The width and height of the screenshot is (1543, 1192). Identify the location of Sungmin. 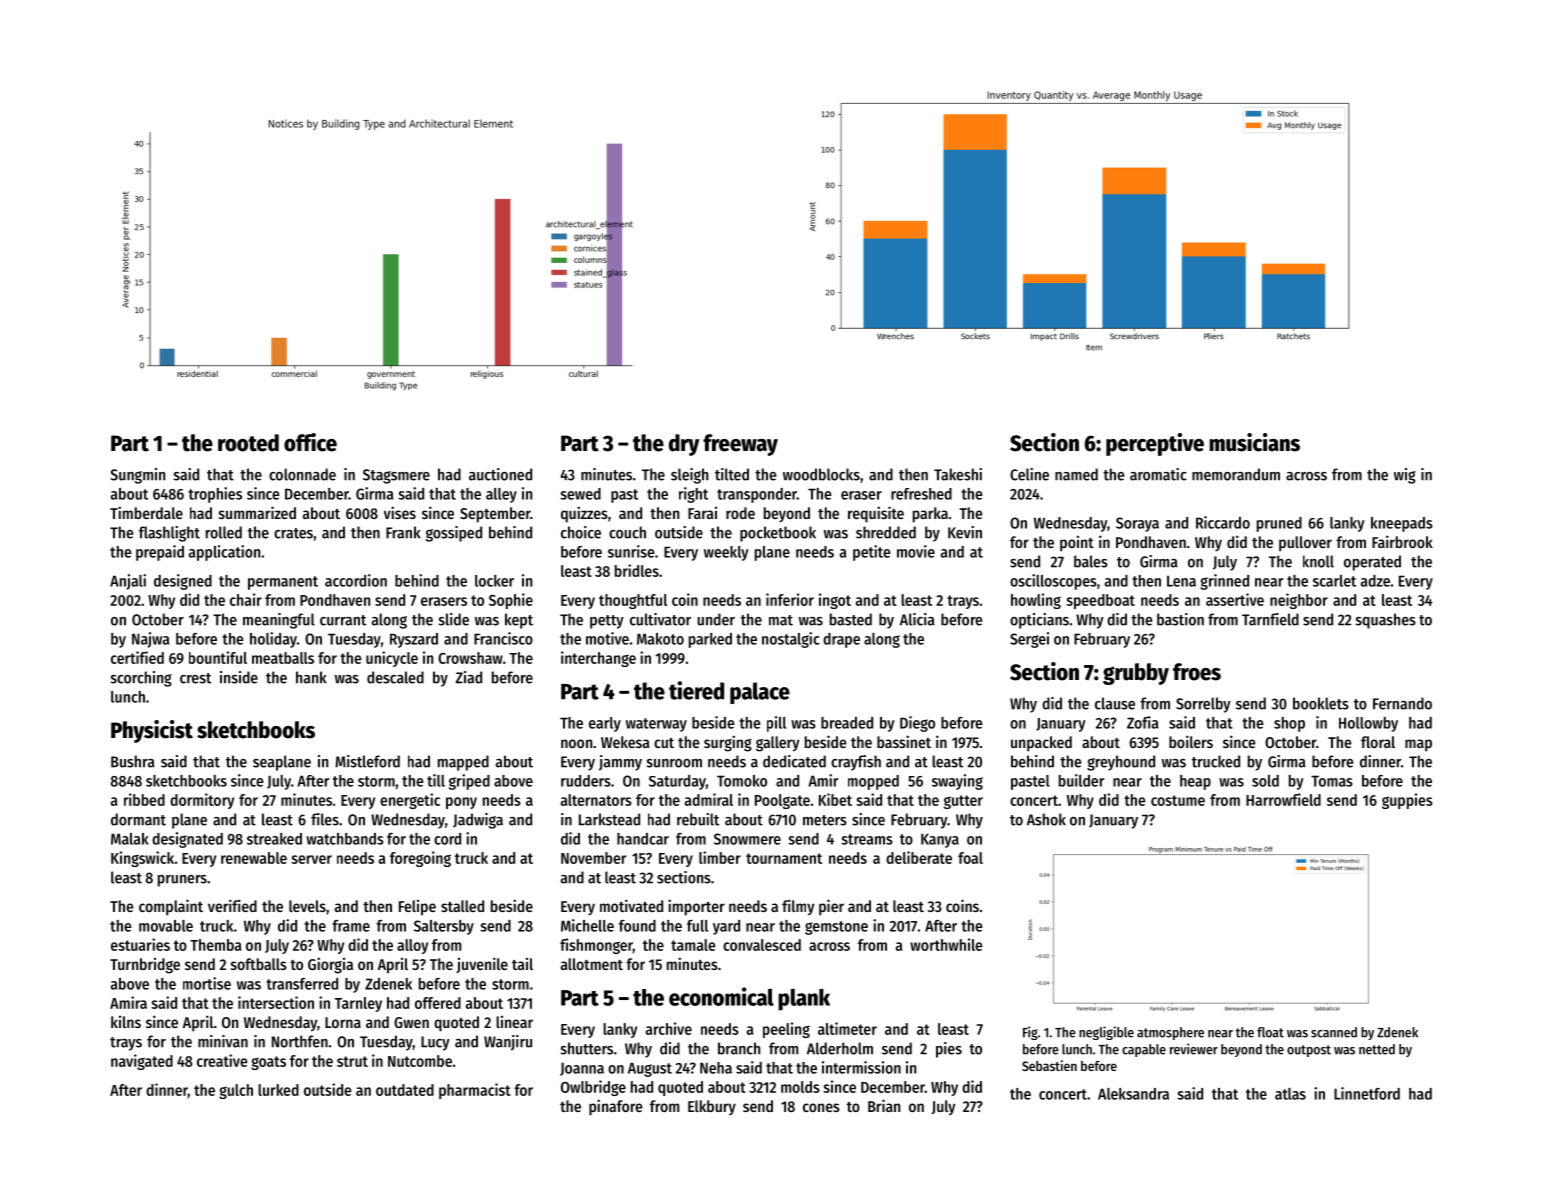
(138, 476).
